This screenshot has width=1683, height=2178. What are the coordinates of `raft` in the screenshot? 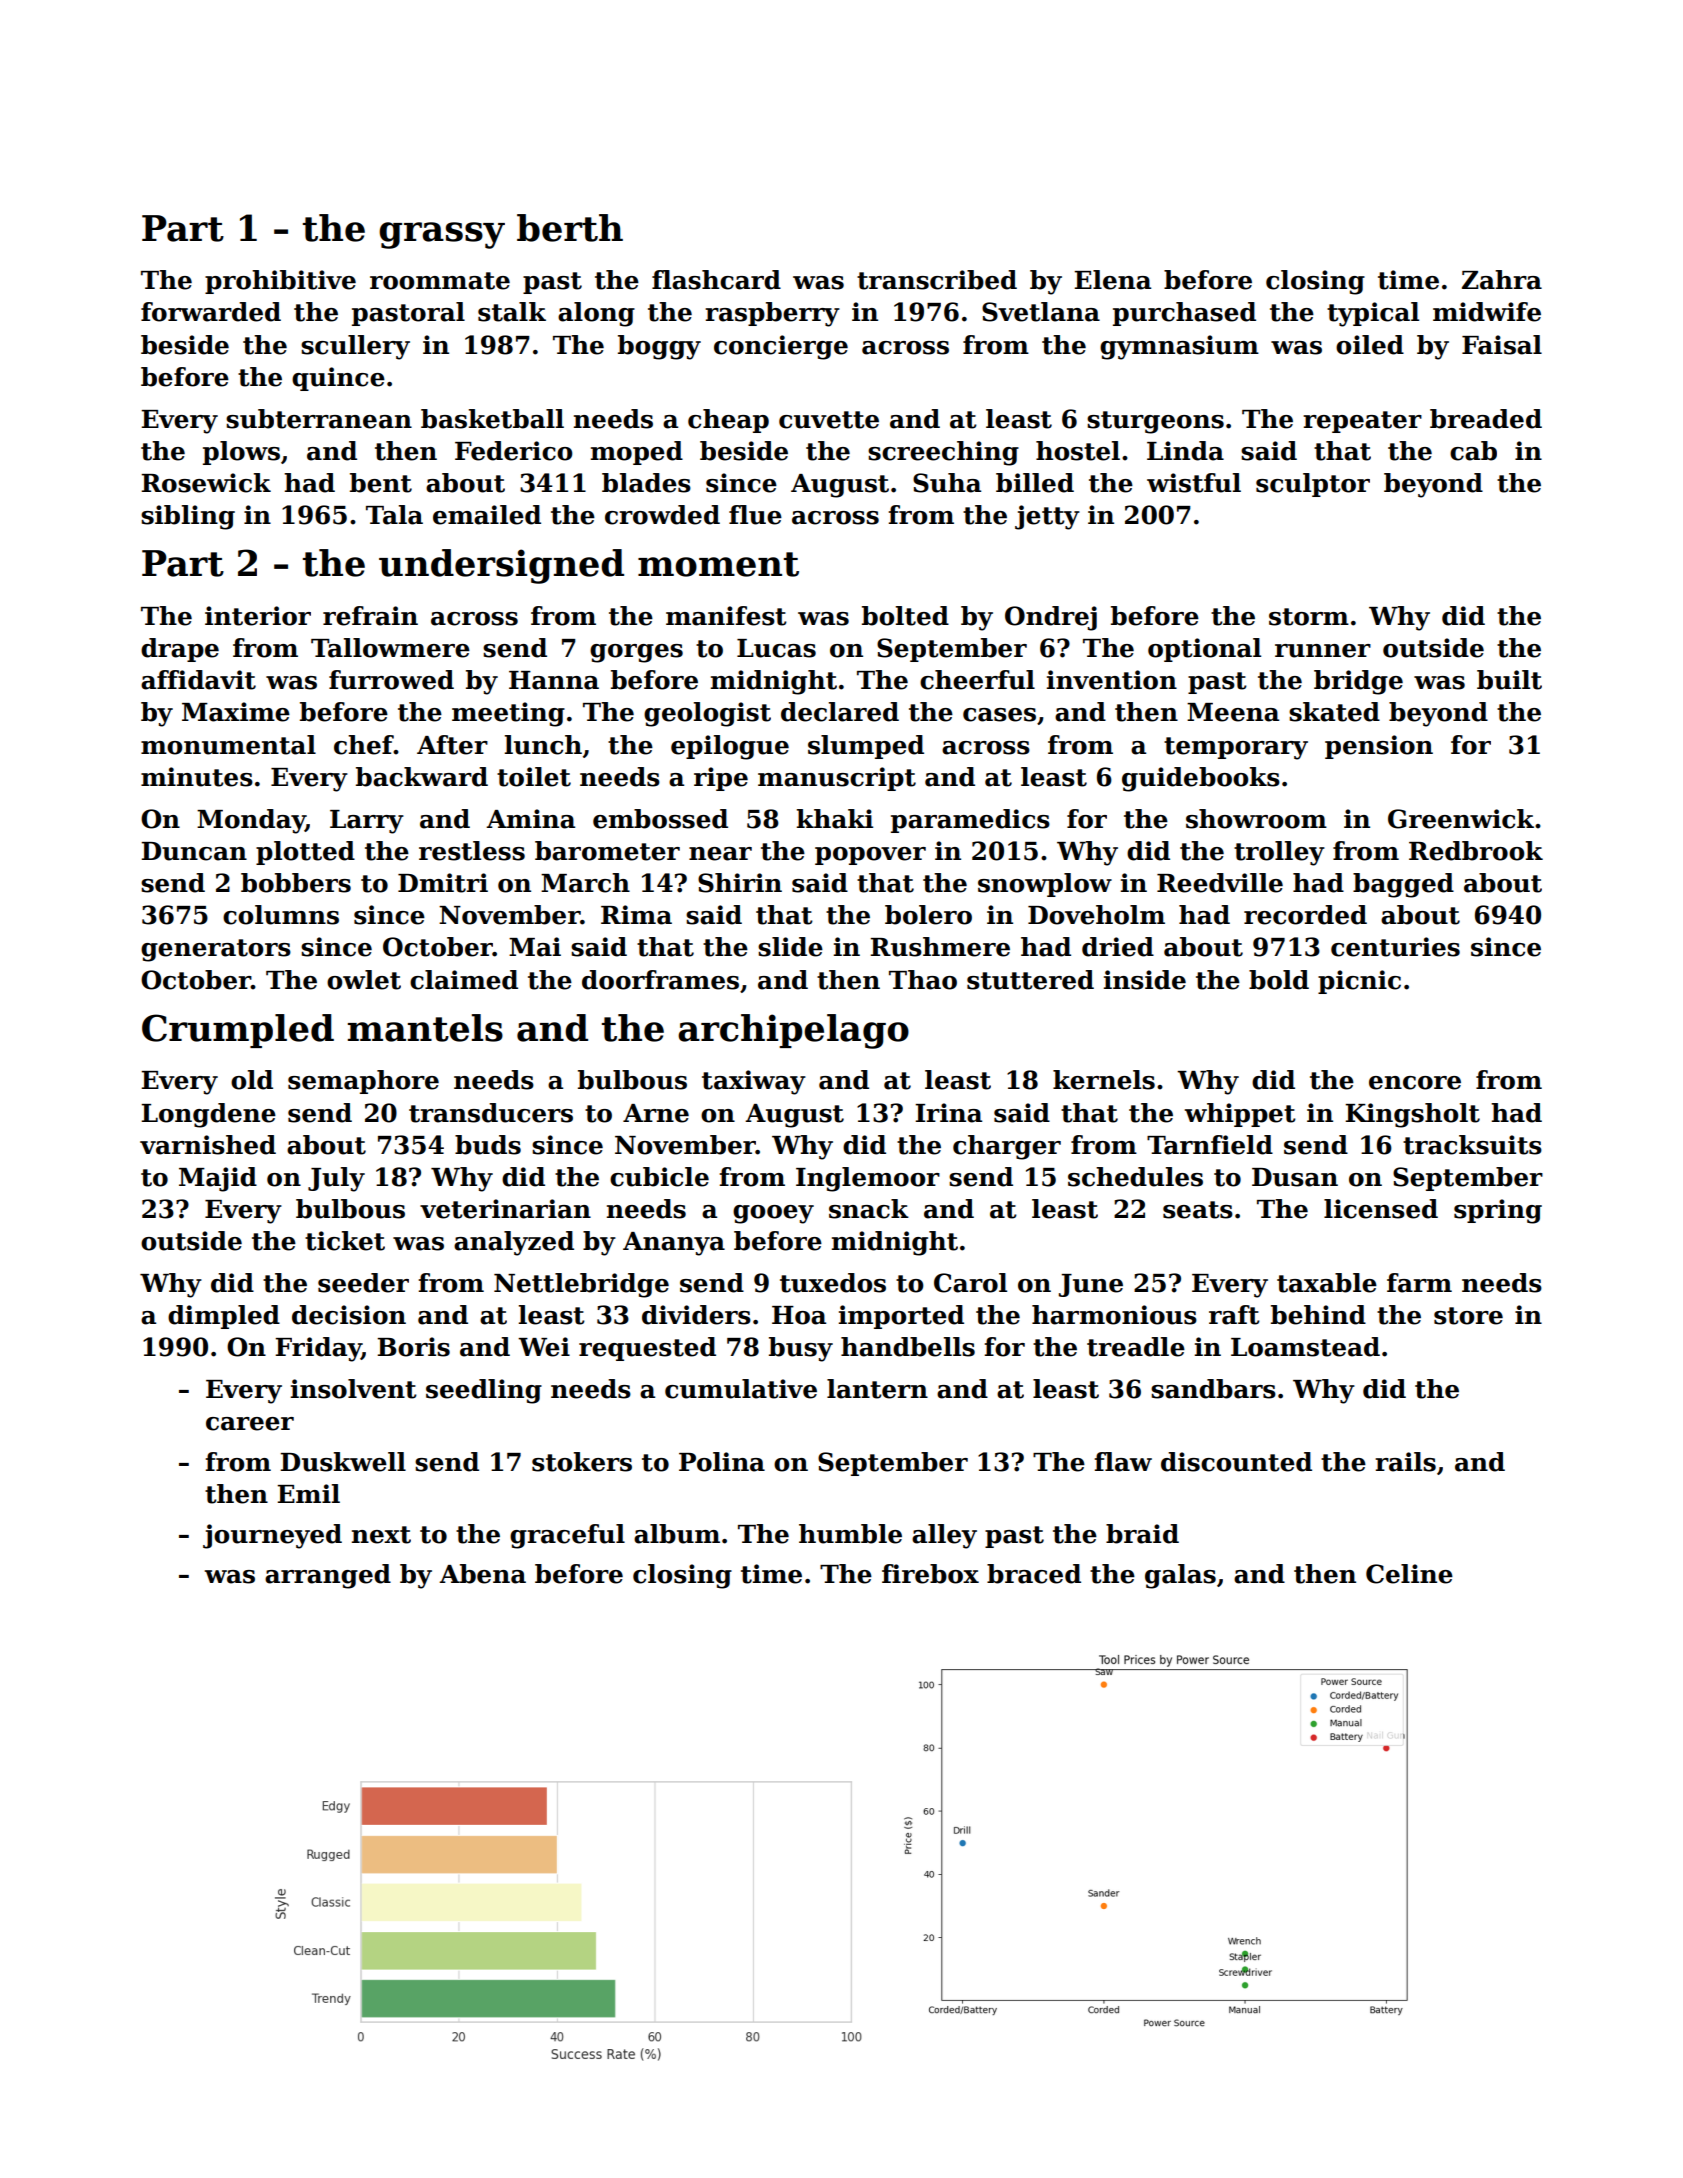 It's located at (1234, 1315).
